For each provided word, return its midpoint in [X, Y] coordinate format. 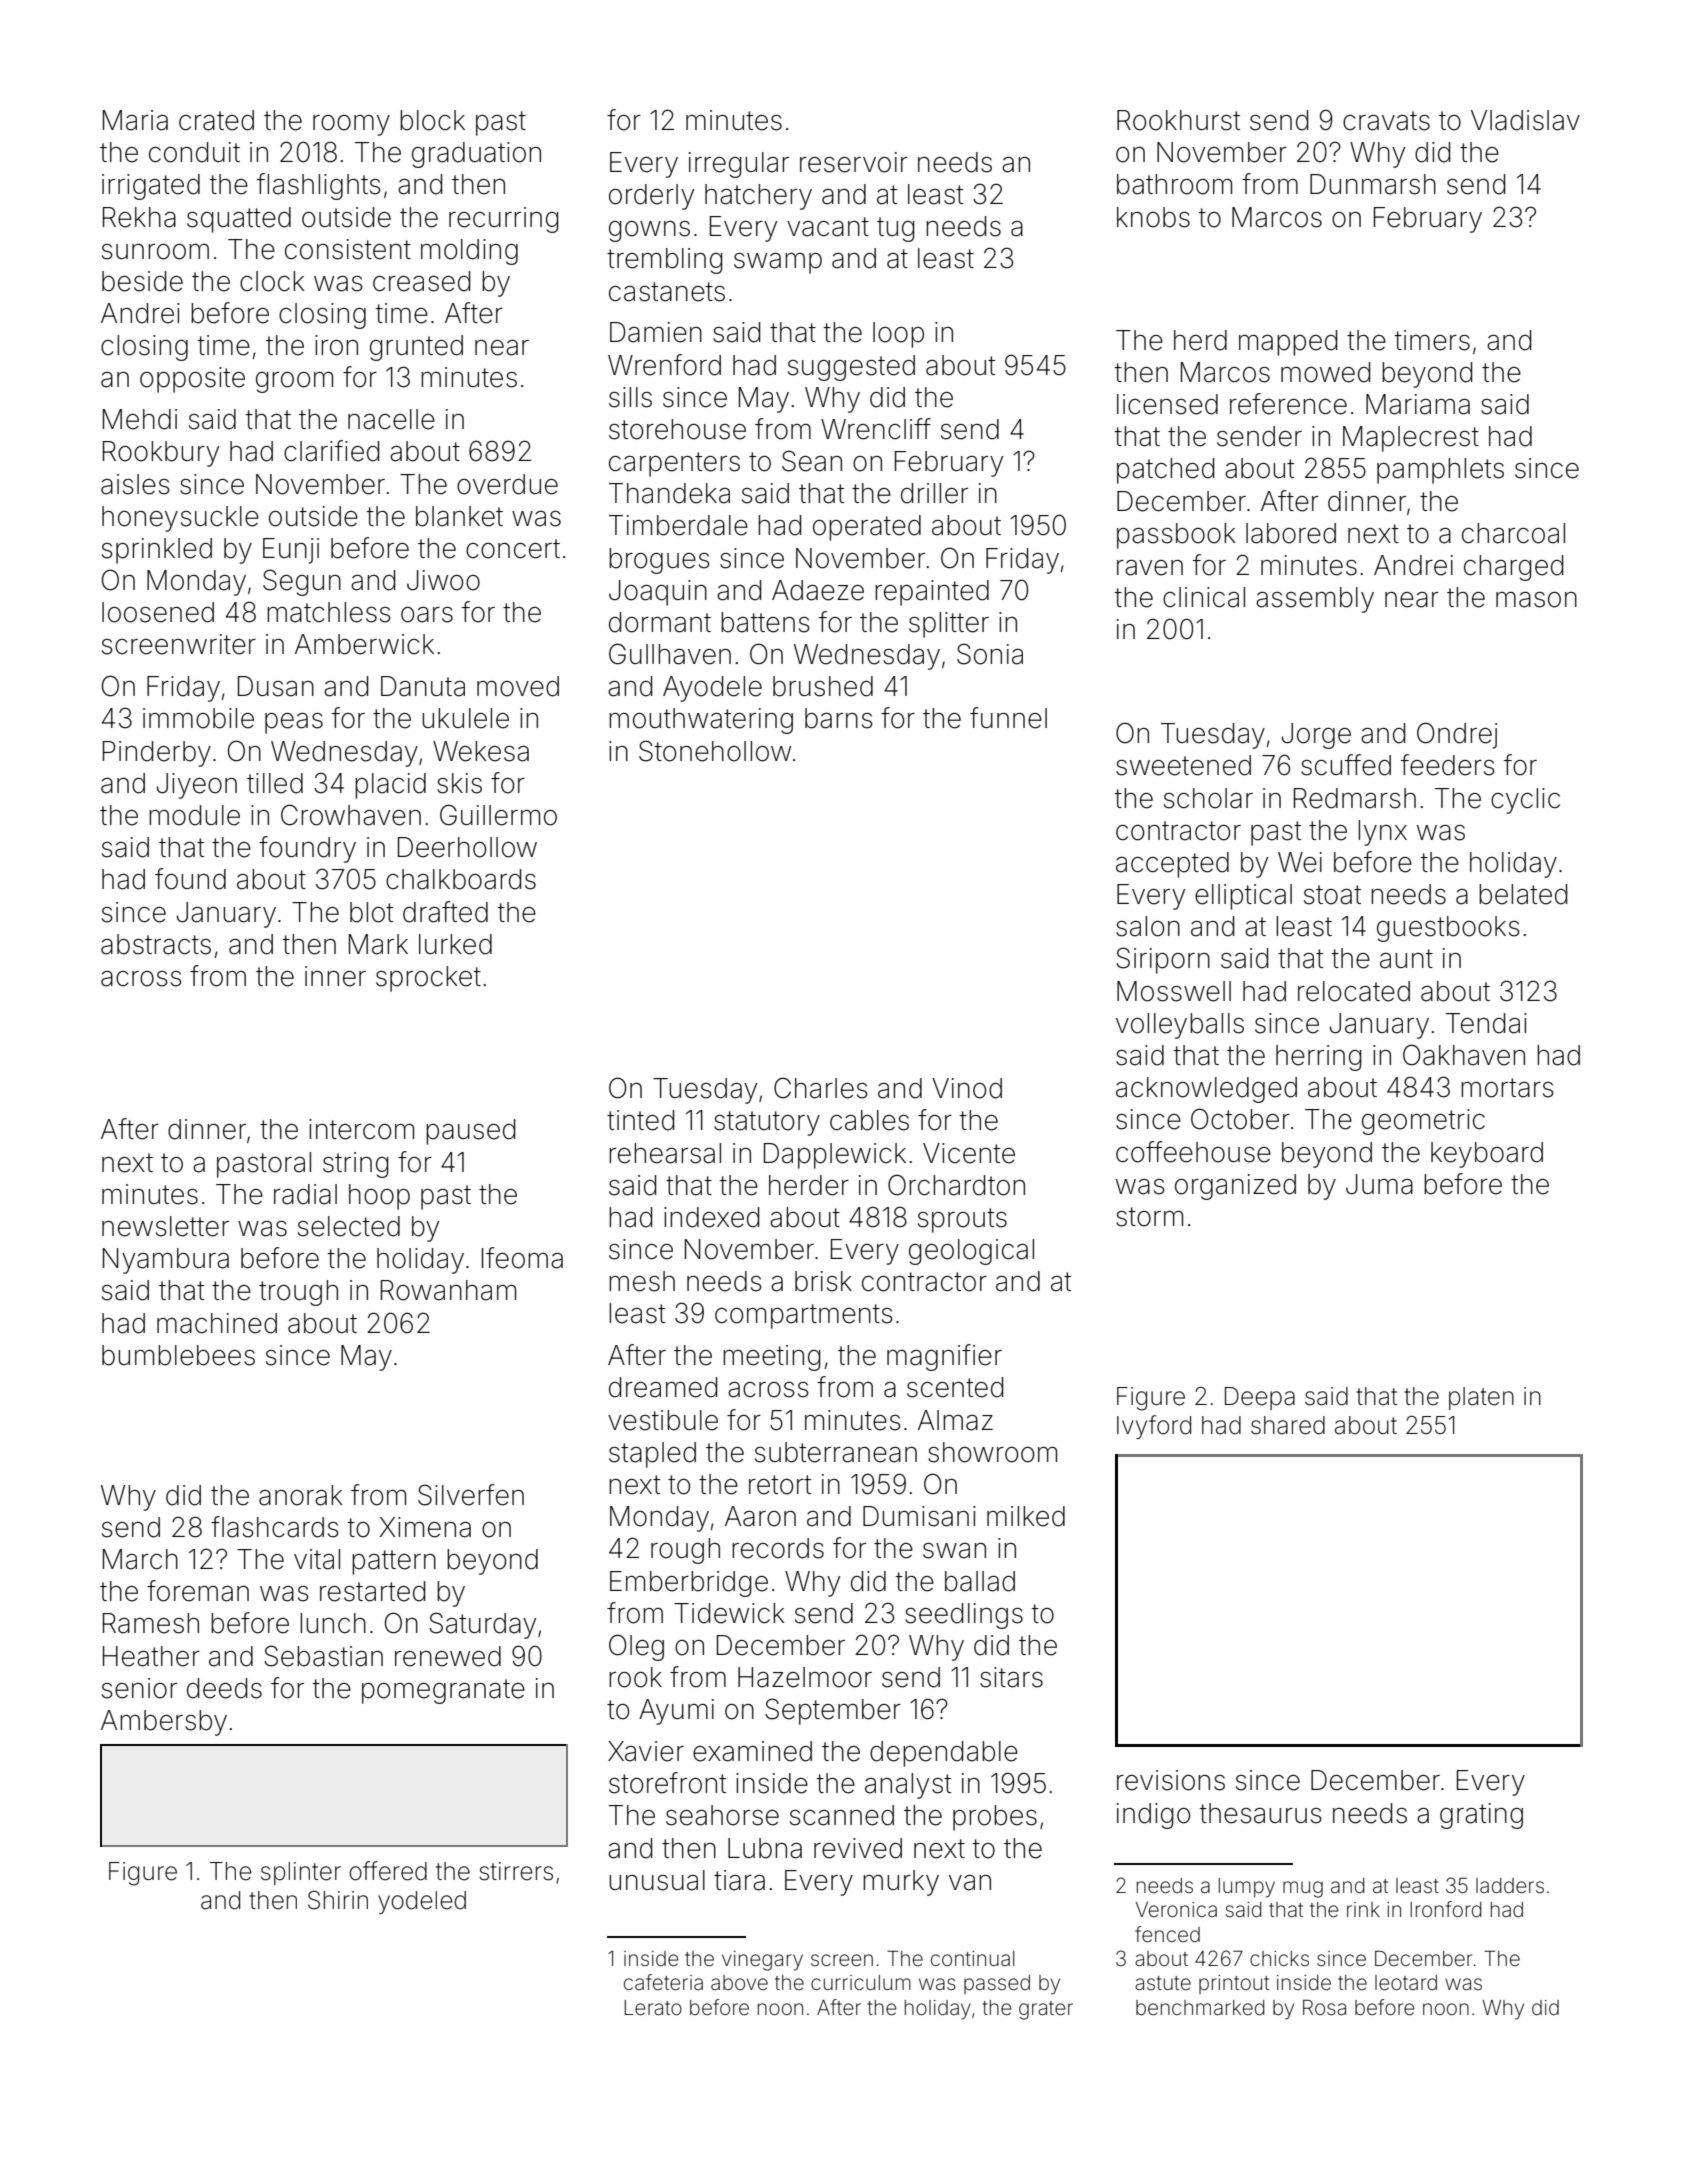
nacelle [391, 419]
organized [1235, 1187]
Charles [821, 1088]
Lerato [653, 2008]
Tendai [1486, 1023]
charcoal [1513, 533]
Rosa [1324, 2007]
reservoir [854, 162]
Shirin [338, 1900]
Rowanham [448, 1290]
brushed [823, 686]
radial [305, 1194]
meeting [771, 1358]
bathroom [1174, 184]
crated [216, 120]
